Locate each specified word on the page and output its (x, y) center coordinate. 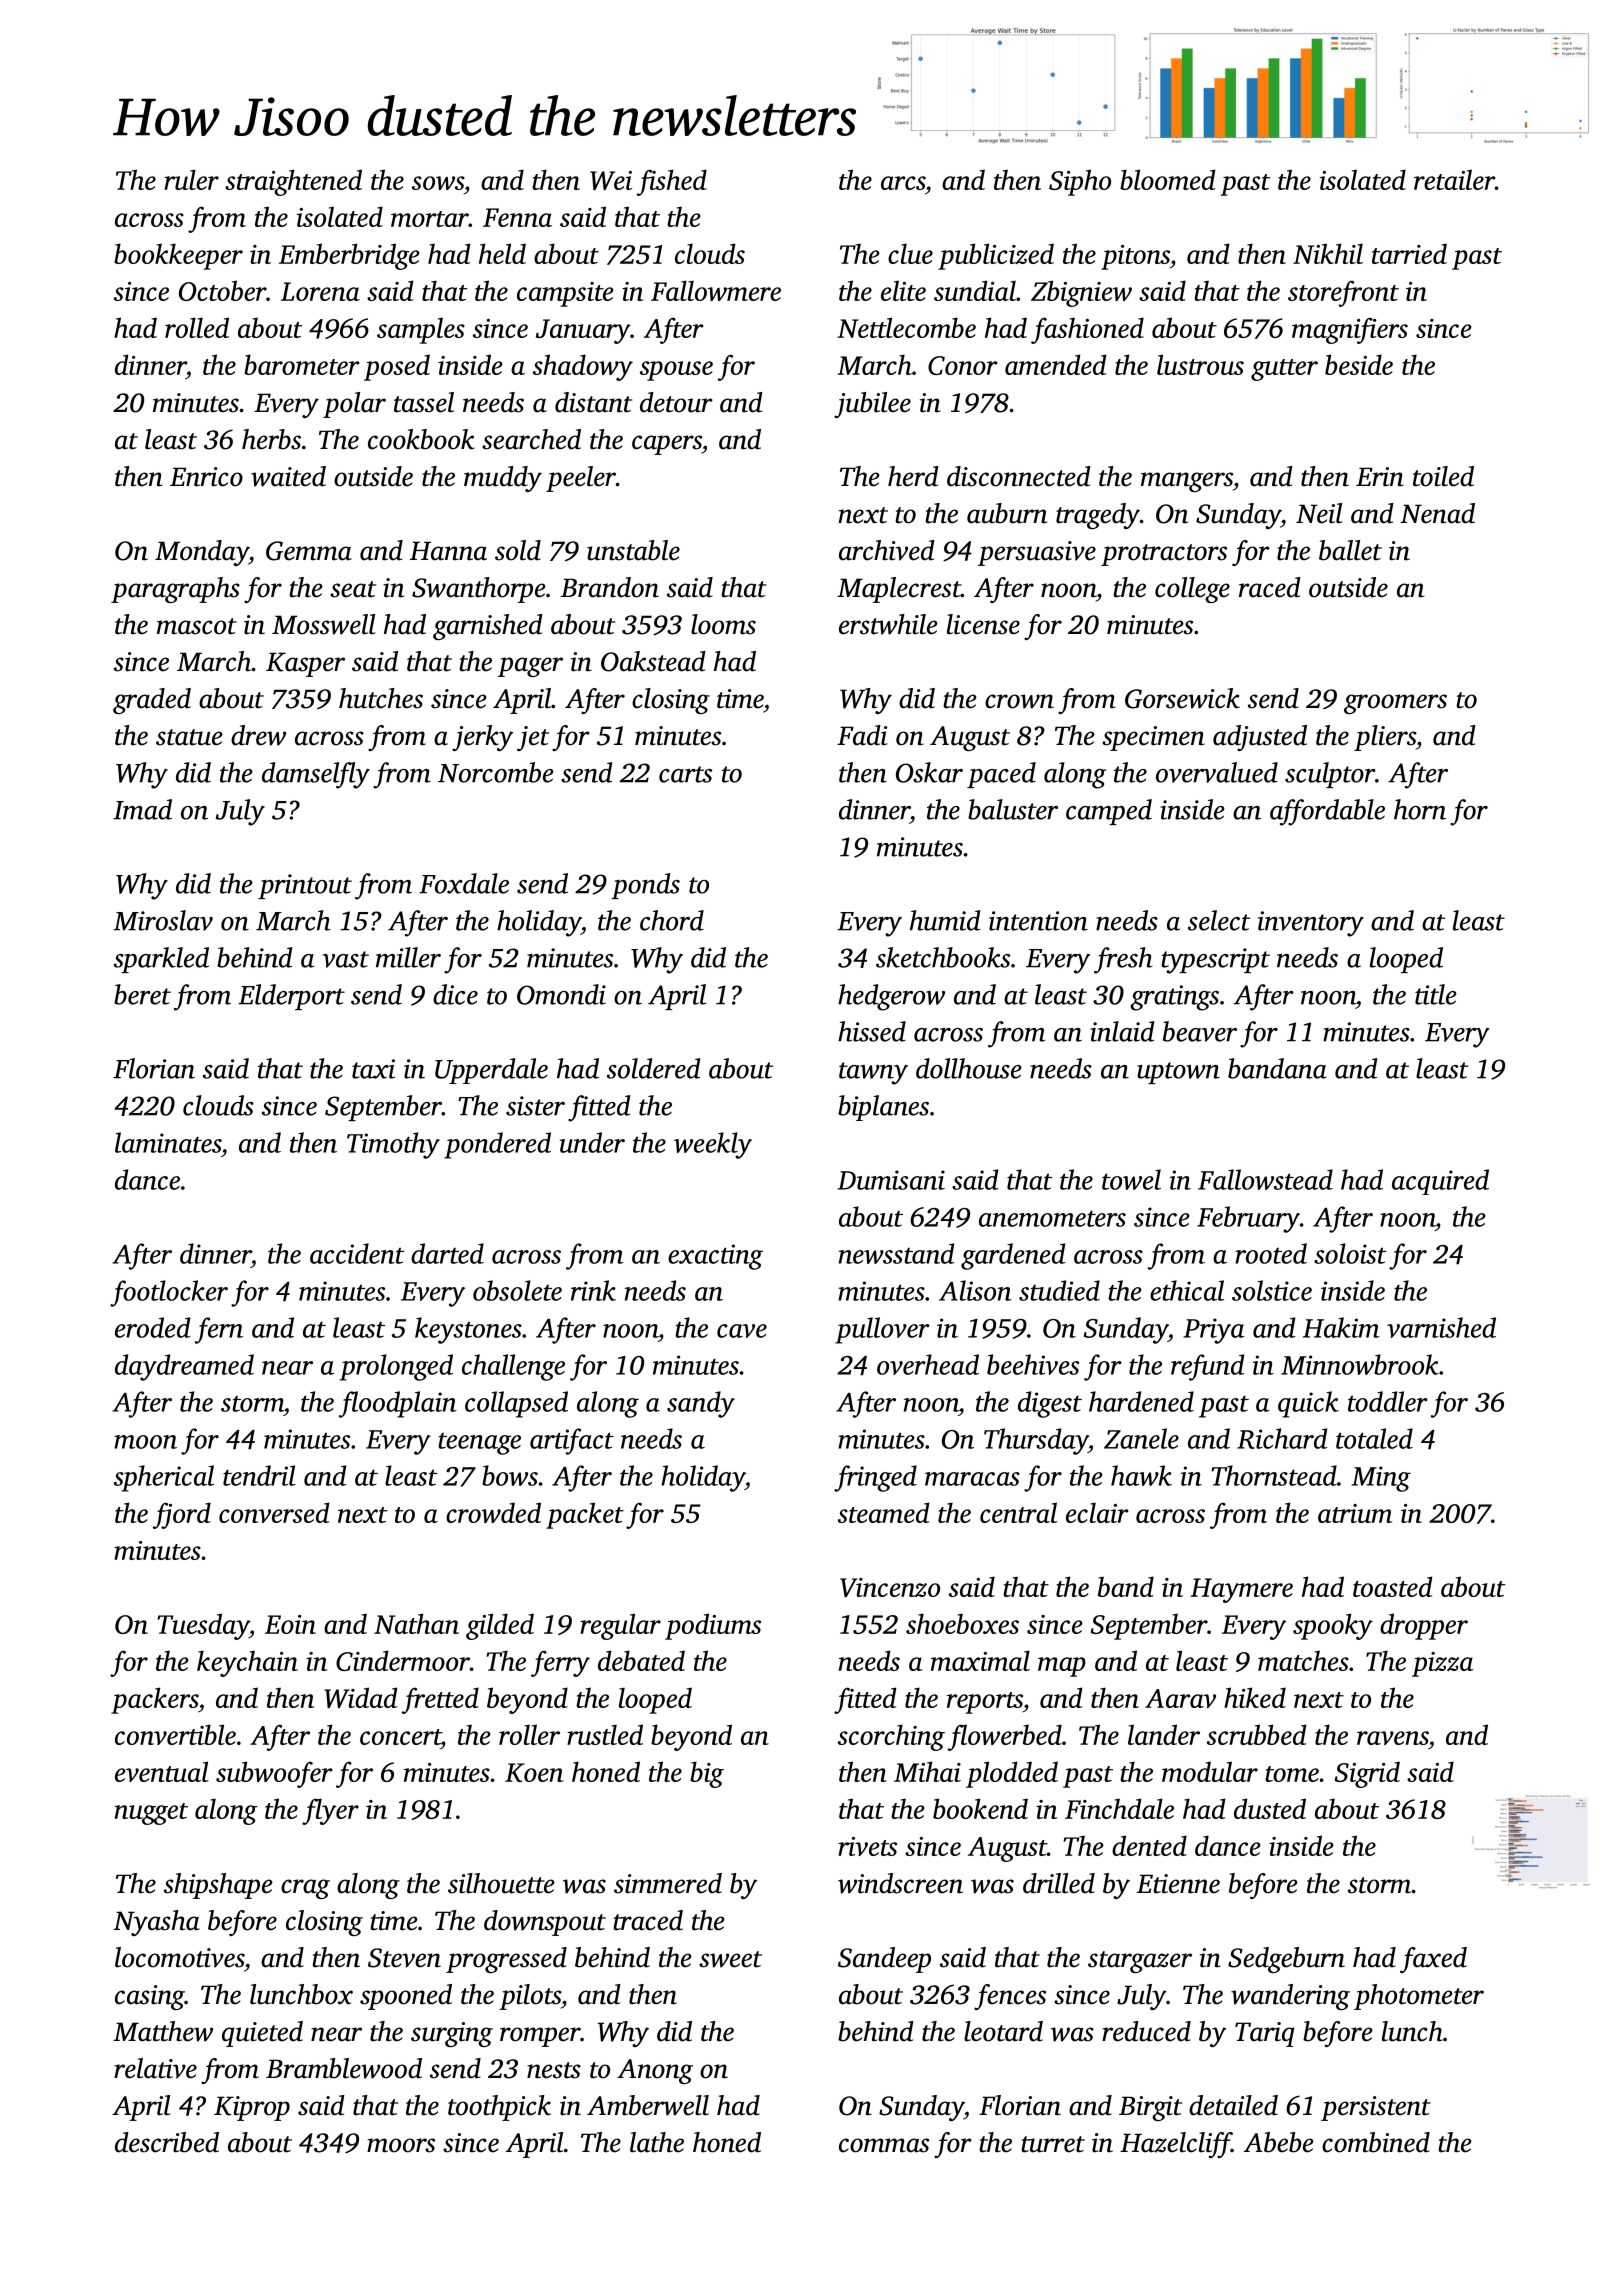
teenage (479, 1444)
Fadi (862, 735)
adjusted (1260, 738)
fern (219, 1330)
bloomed (1167, 179)
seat (353, 589)
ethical (1187, 1290)
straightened (293, 182)
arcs (903, 183)
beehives (1033, 1364)
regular (620, 1626)
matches (1303, 1660)
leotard (1003, 2031)
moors (401, 2145)
